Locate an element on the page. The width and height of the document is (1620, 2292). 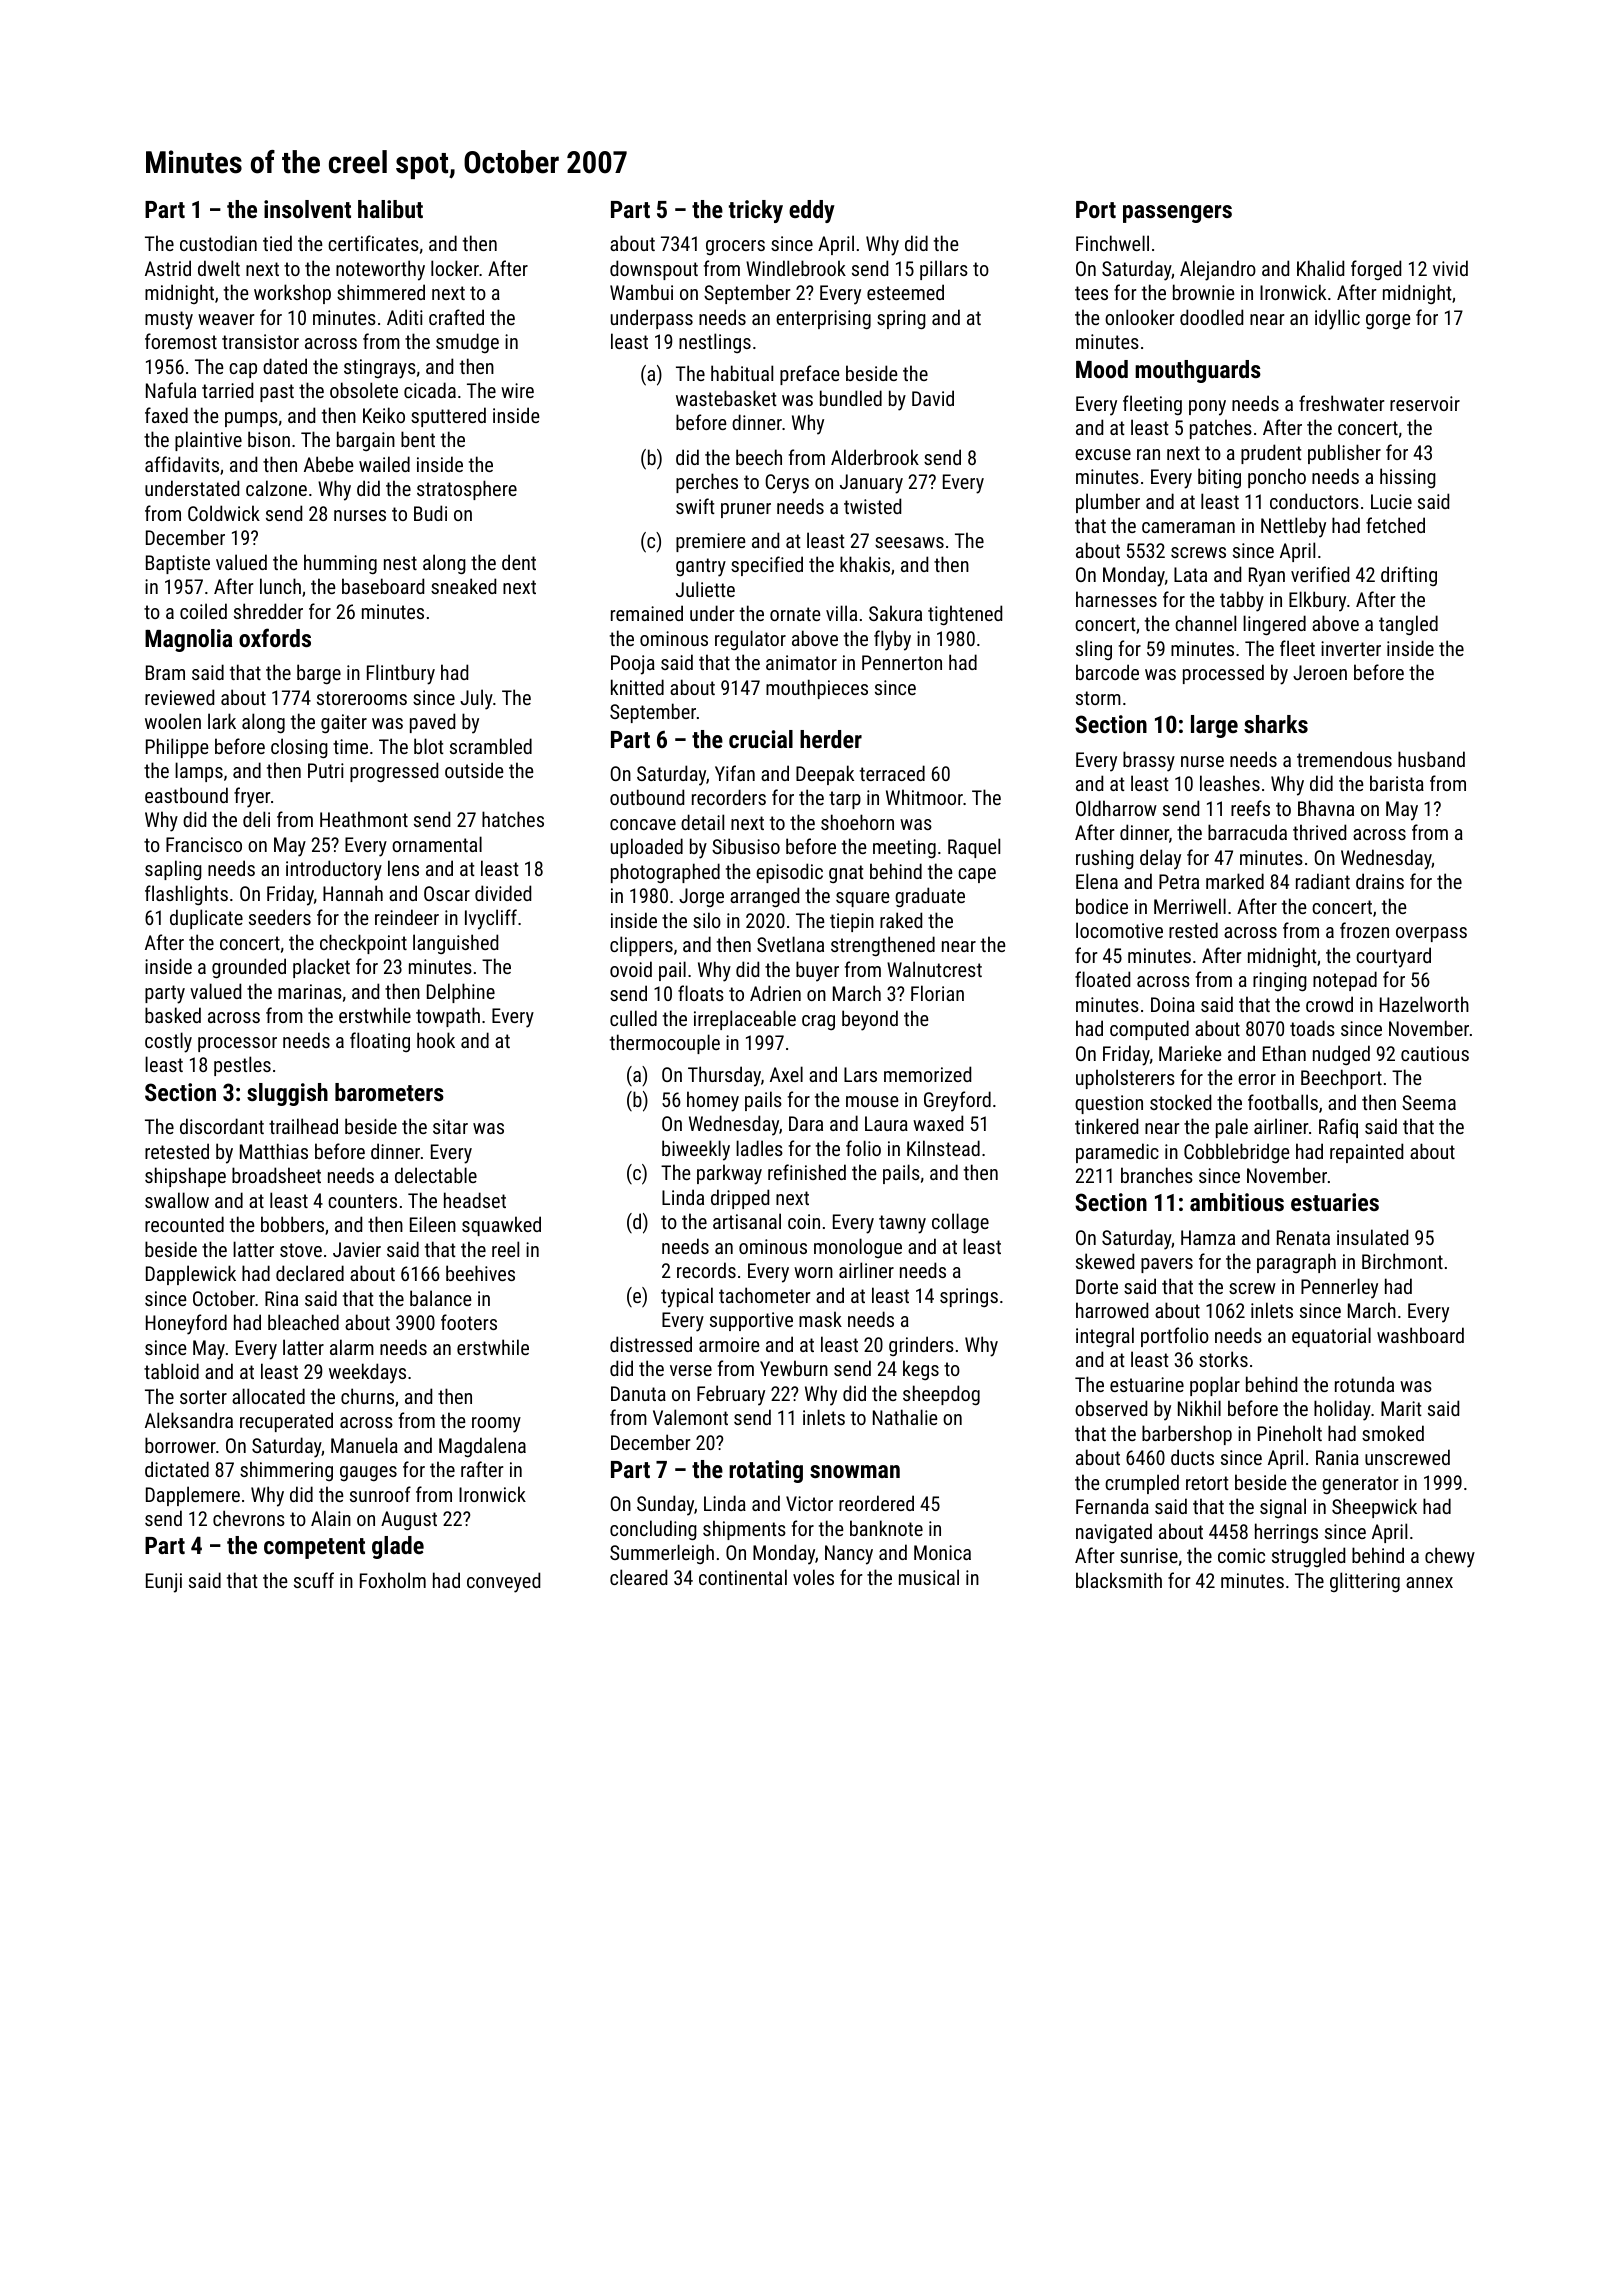
insolvent is located at coordinates (307, 209).
